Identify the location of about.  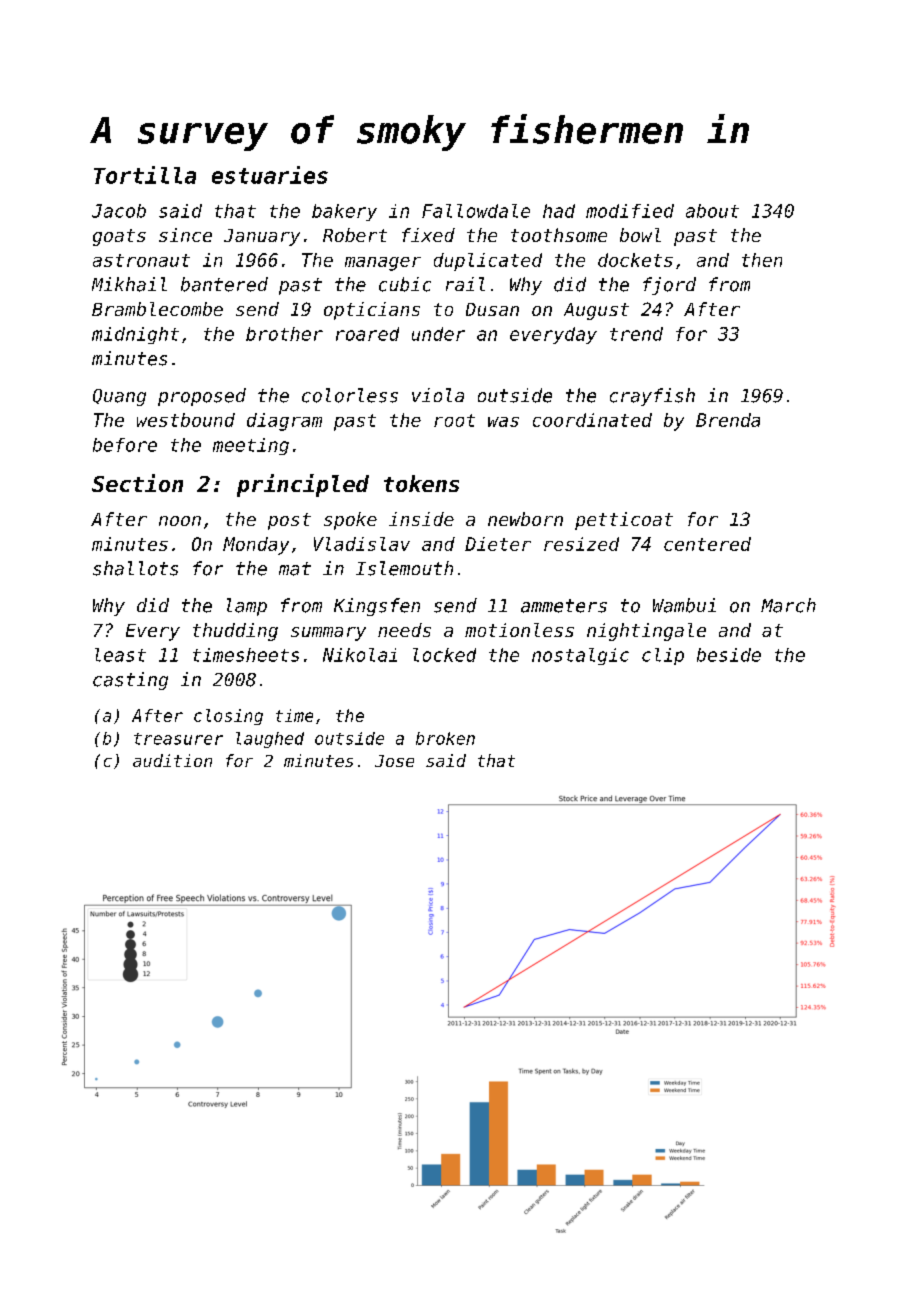
(712, 211).
